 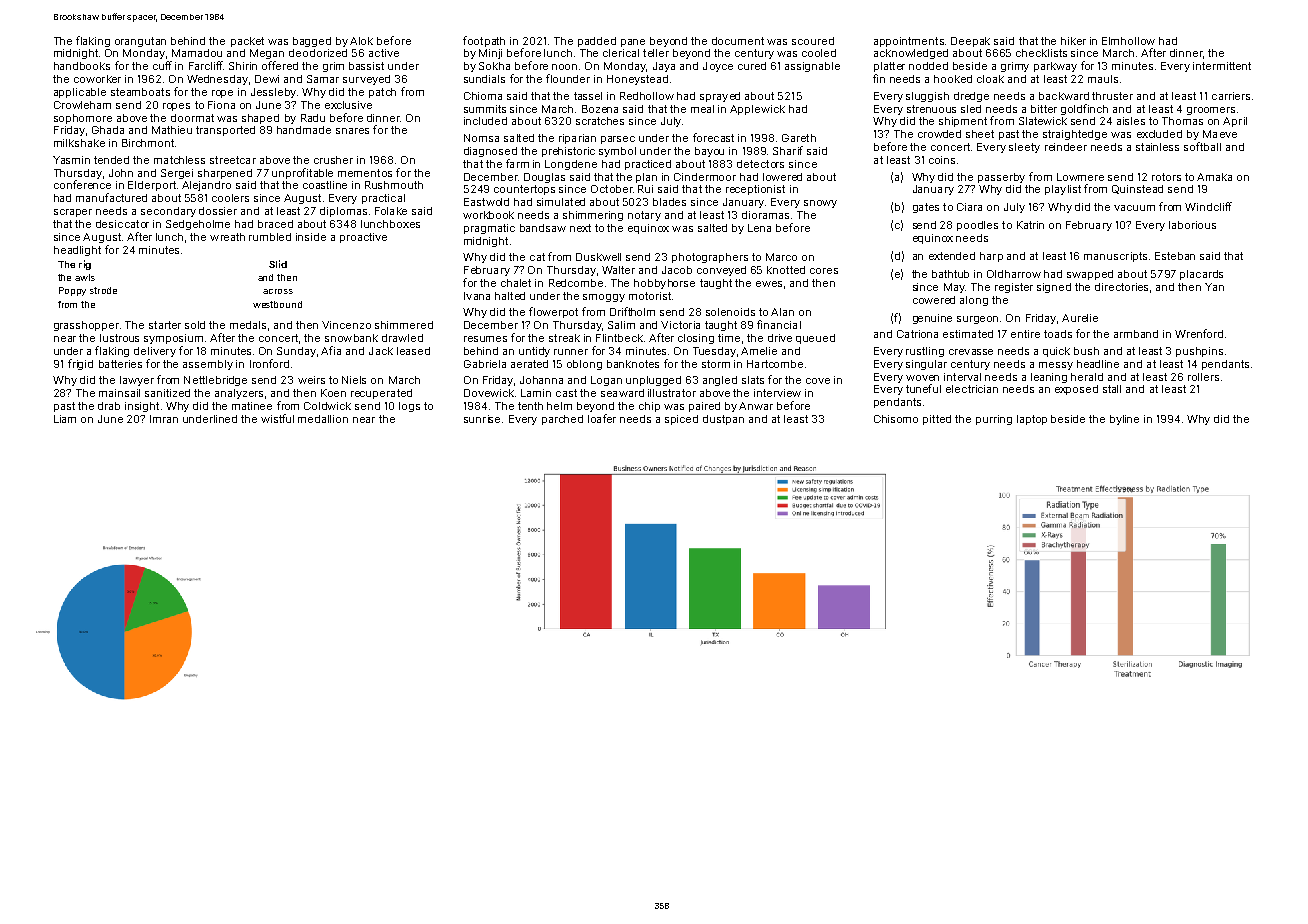 What do you see at coordinates (1064, 96) in the screenshot?
I see `backward` at bounding box center [1064, 96].
